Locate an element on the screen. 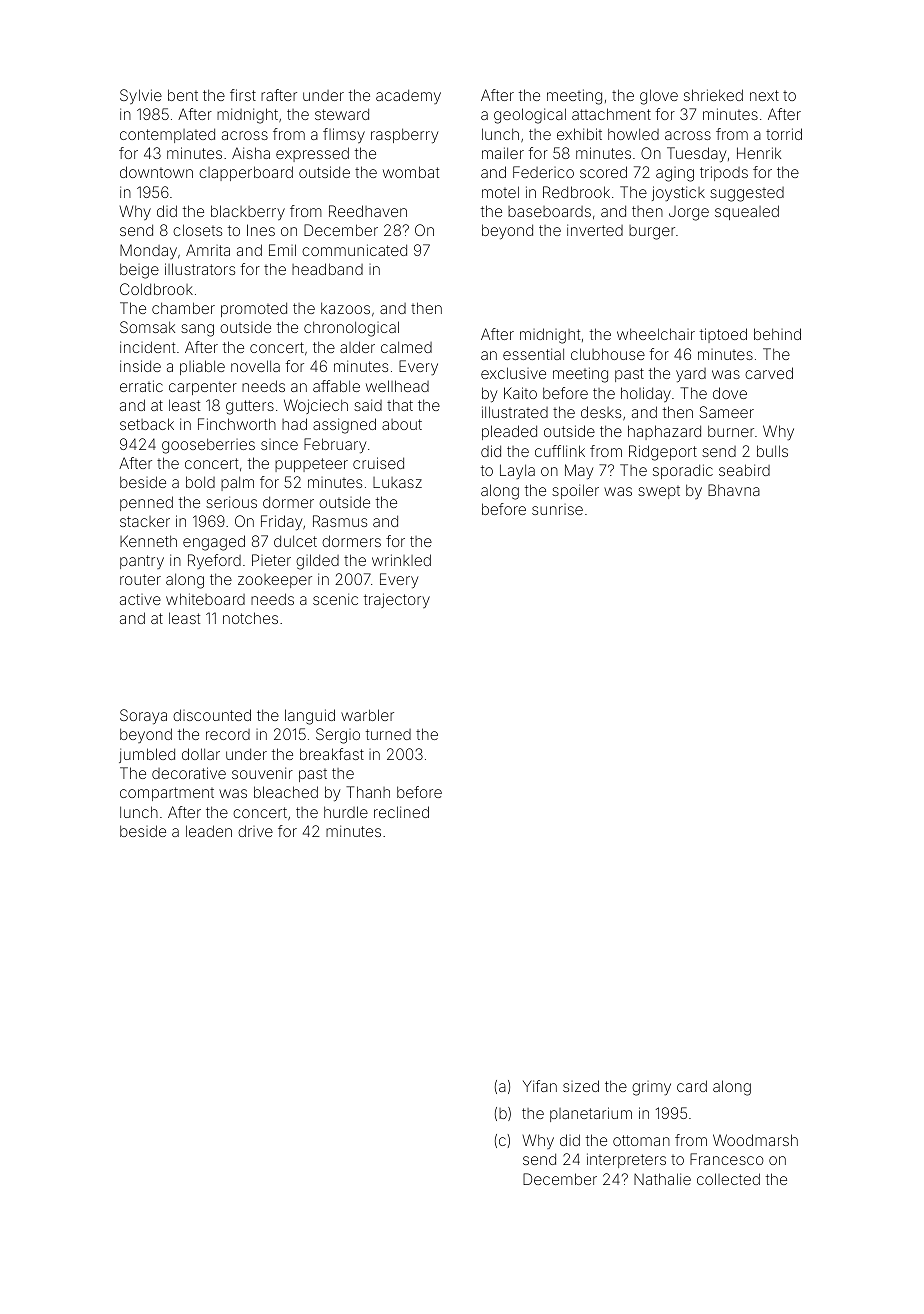  languid is located at coordinates (310, 717).
